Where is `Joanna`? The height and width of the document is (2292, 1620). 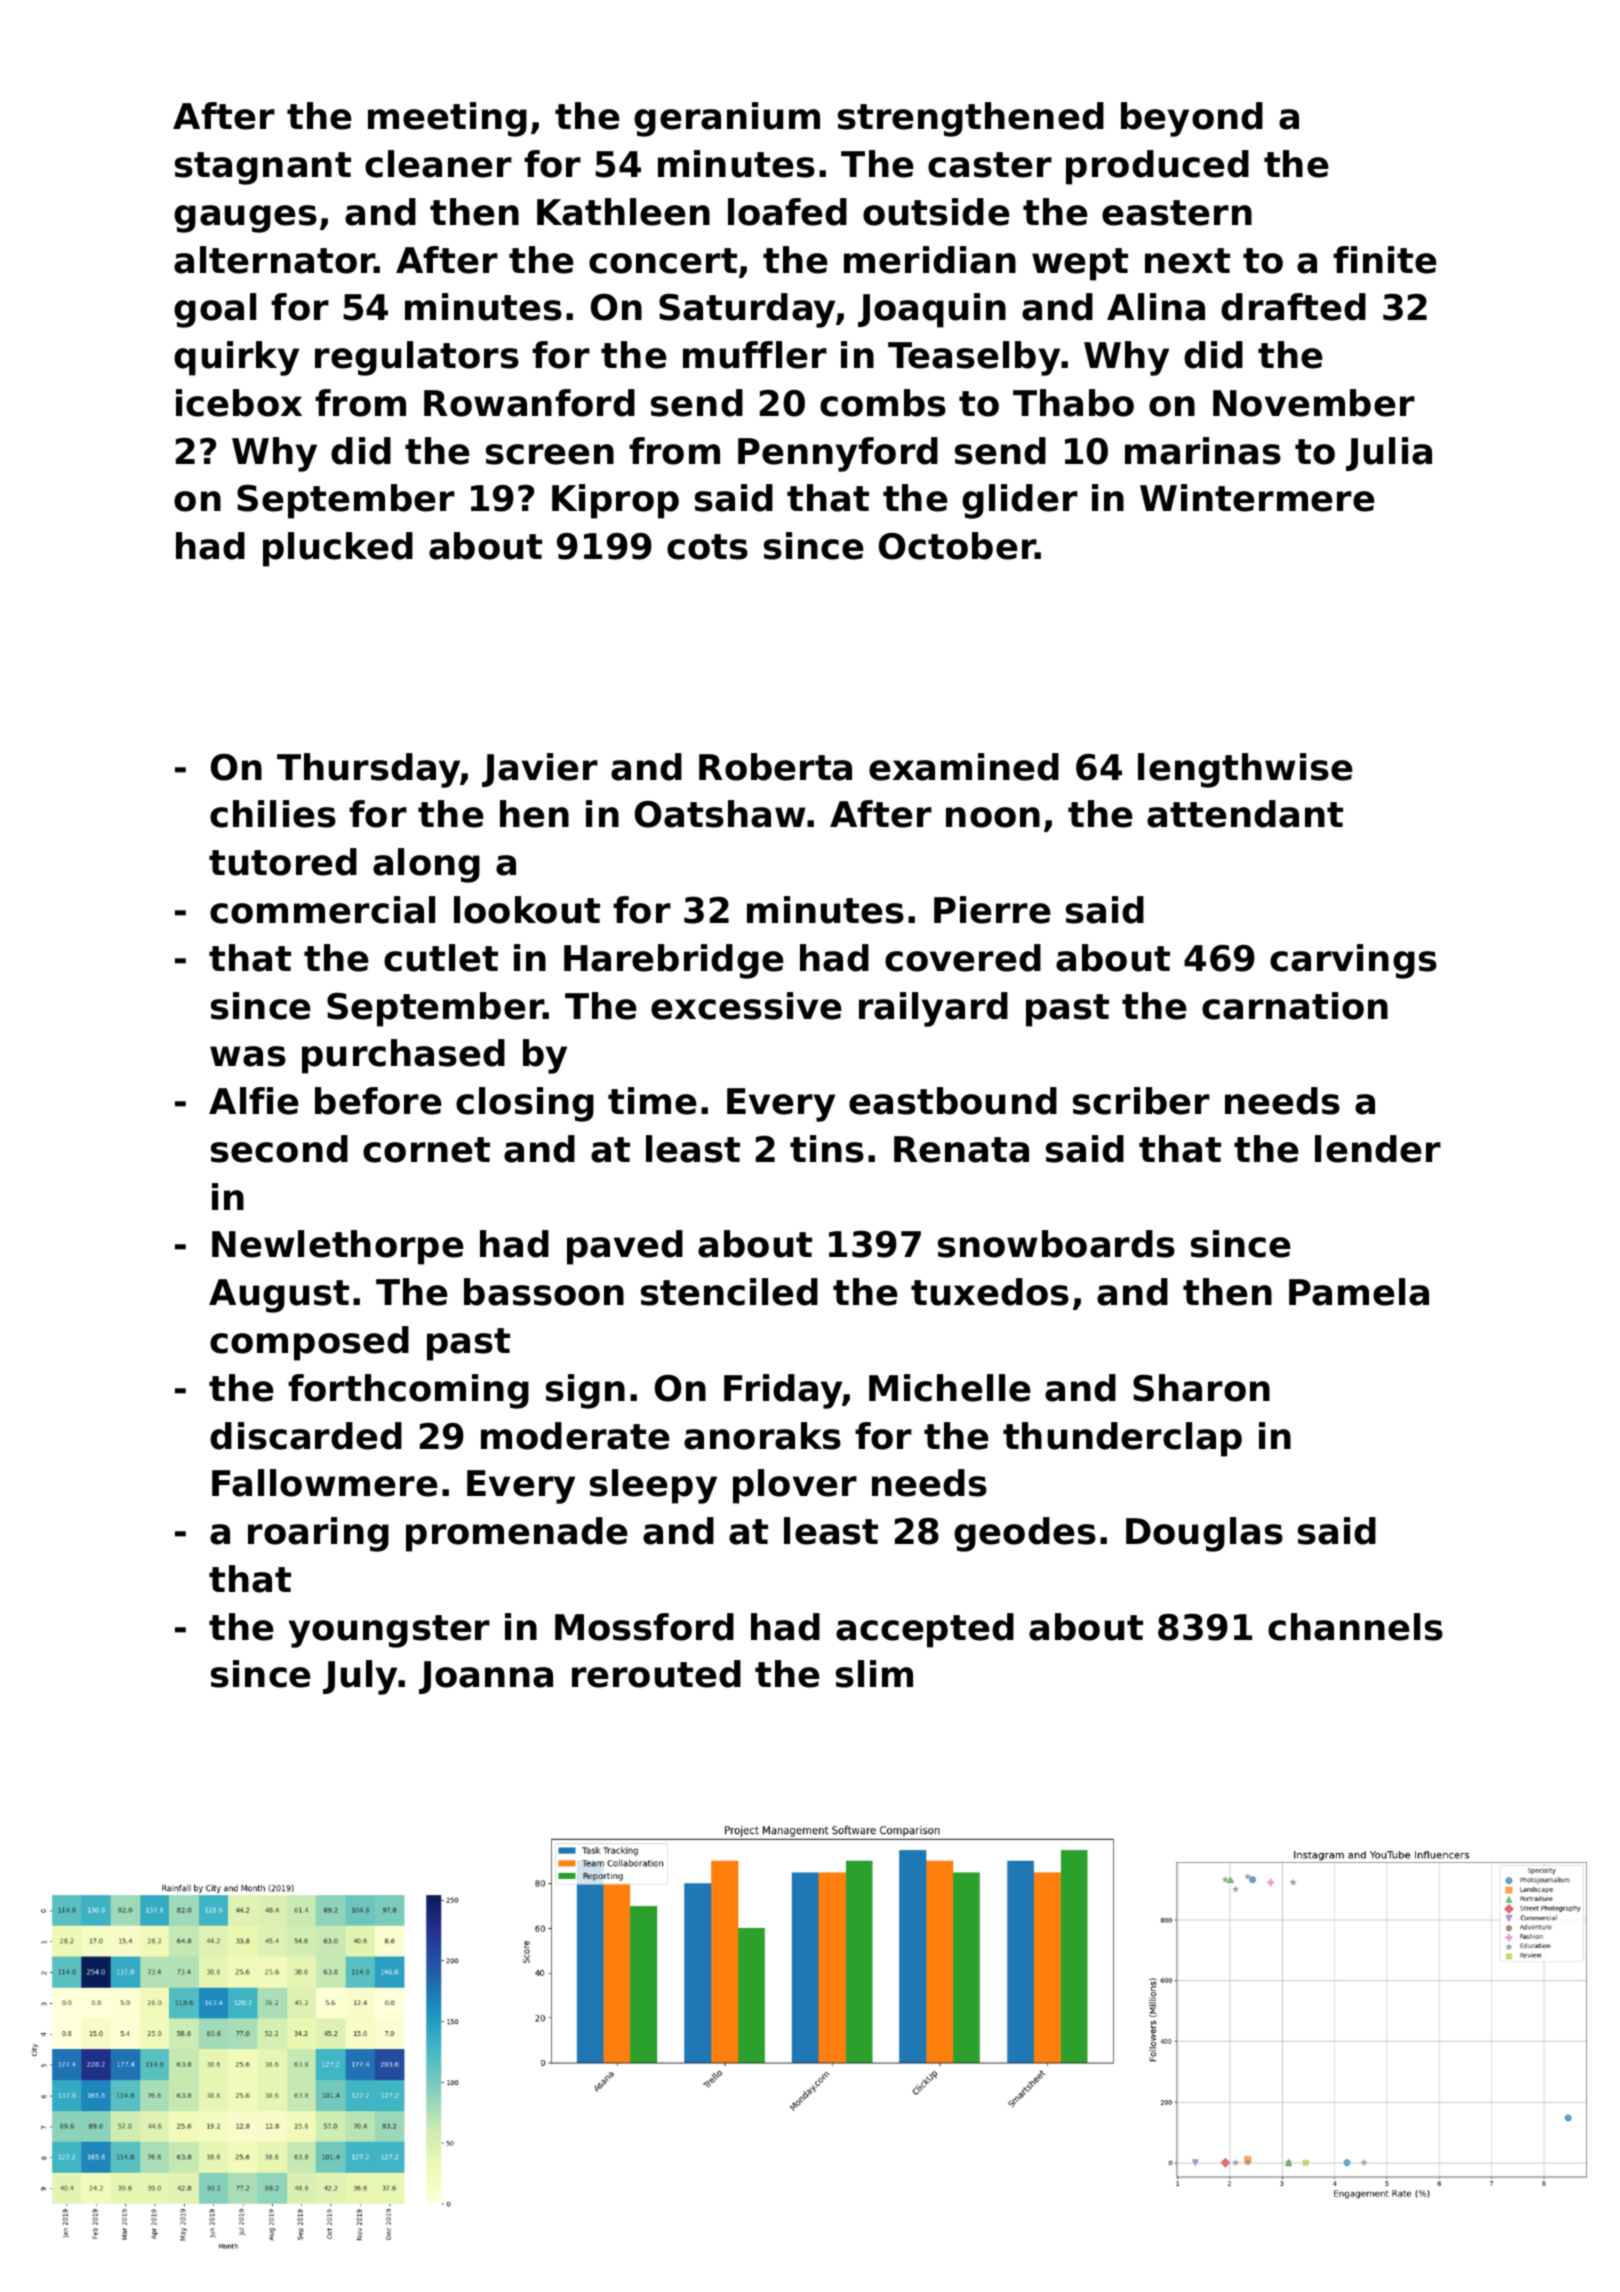 Joanna is located at coordinates (486, 1677).
